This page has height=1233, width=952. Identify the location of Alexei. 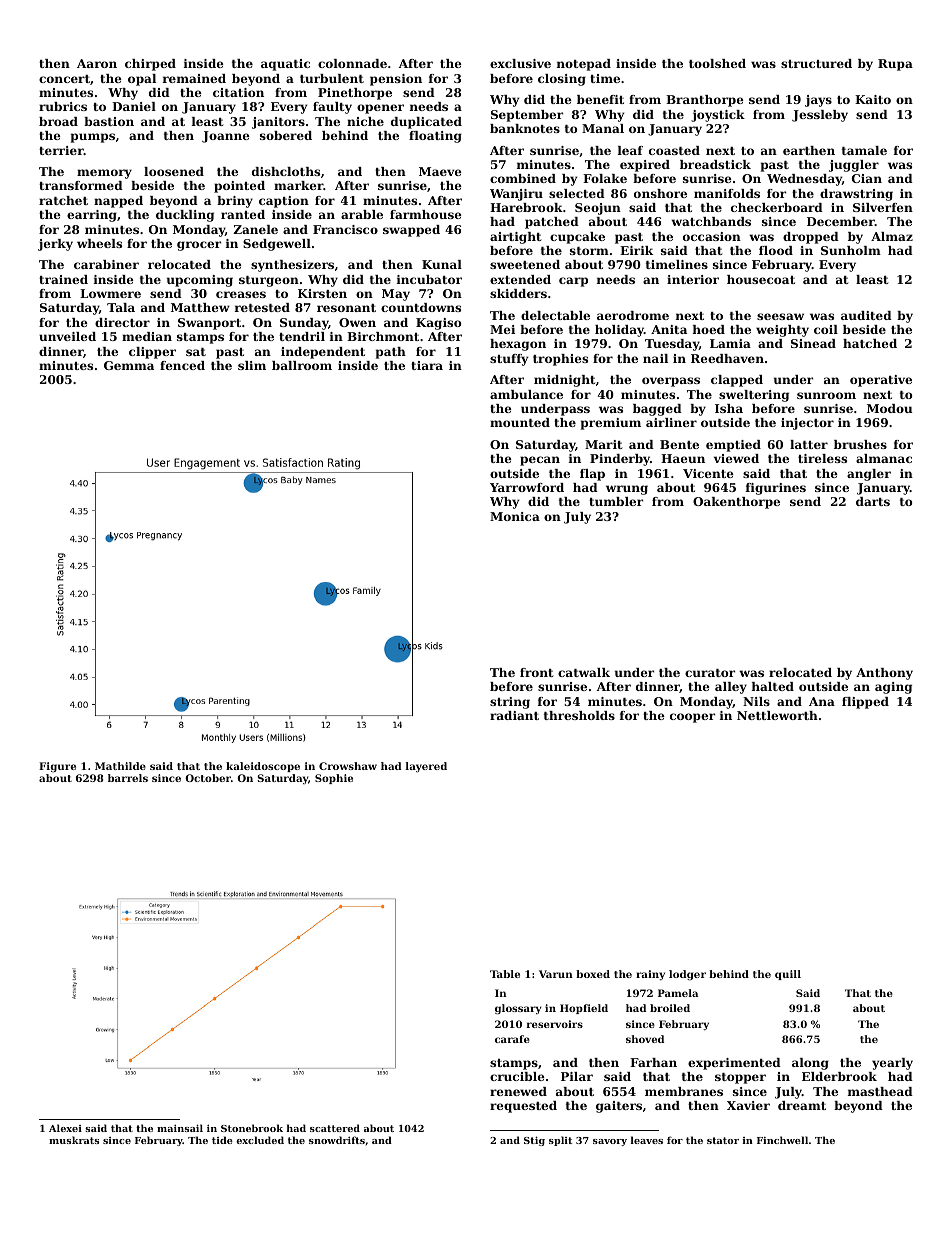
(65, 1128).
